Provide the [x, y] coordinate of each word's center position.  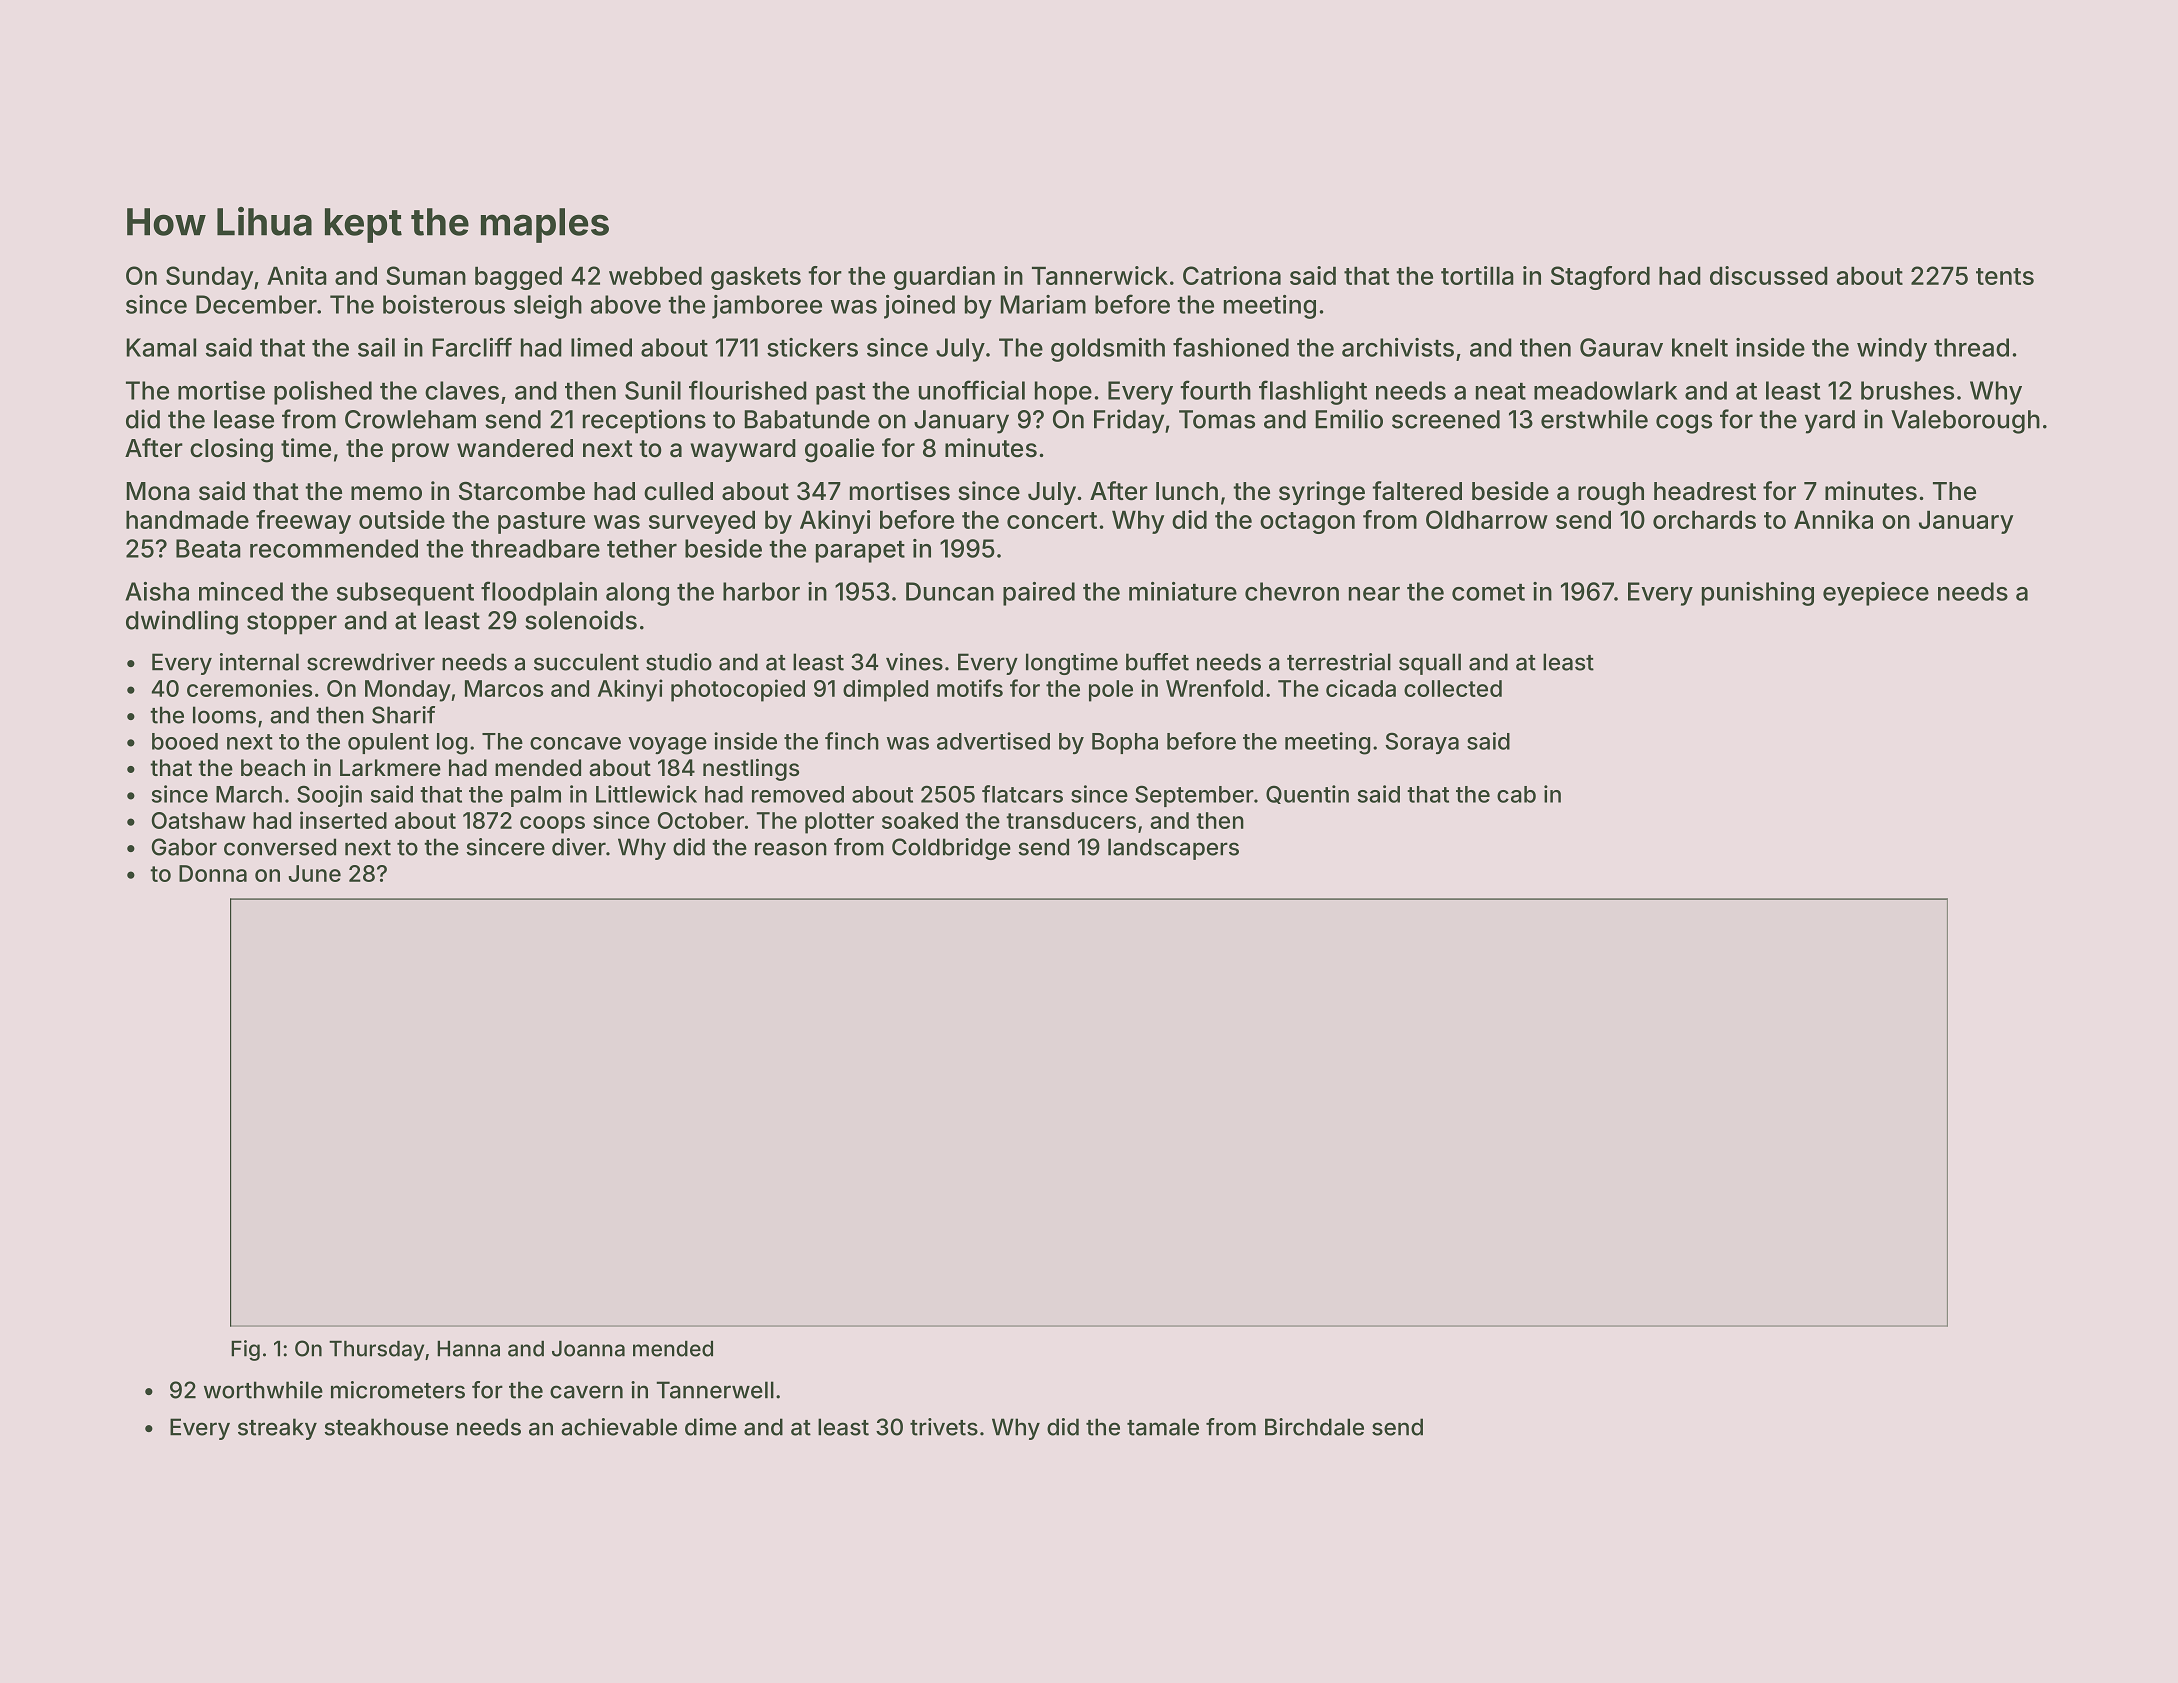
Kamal [161, 347]
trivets [944, 1427]
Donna [213, 873]
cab [1516, 794]
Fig [245, 1350]
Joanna [588, 1349]
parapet [860, 552]
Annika [1833, 519]
